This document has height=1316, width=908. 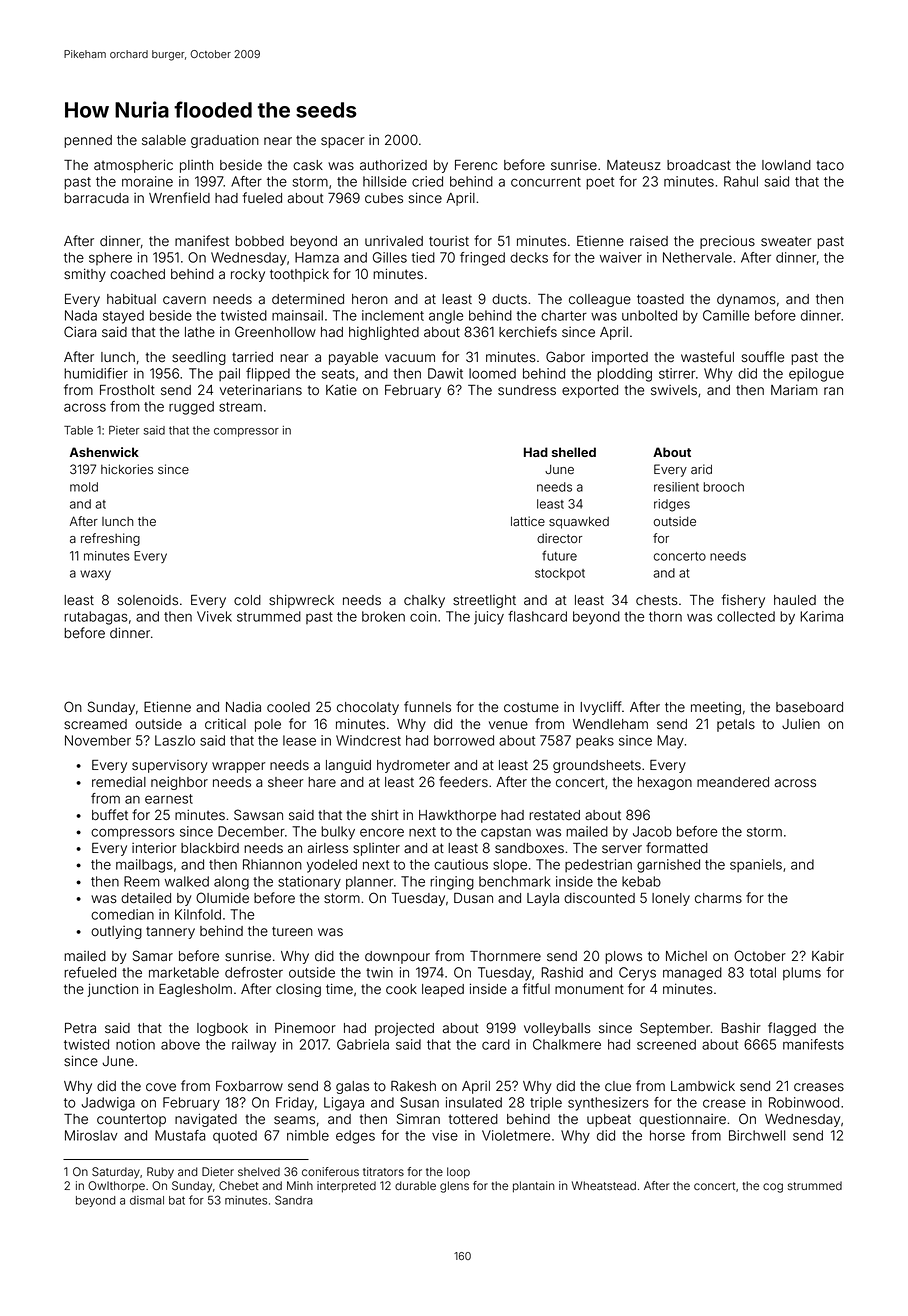 What do you see at coordinates (88, 141) in the document?
I see `penned` at bounding box center [88, 141].
